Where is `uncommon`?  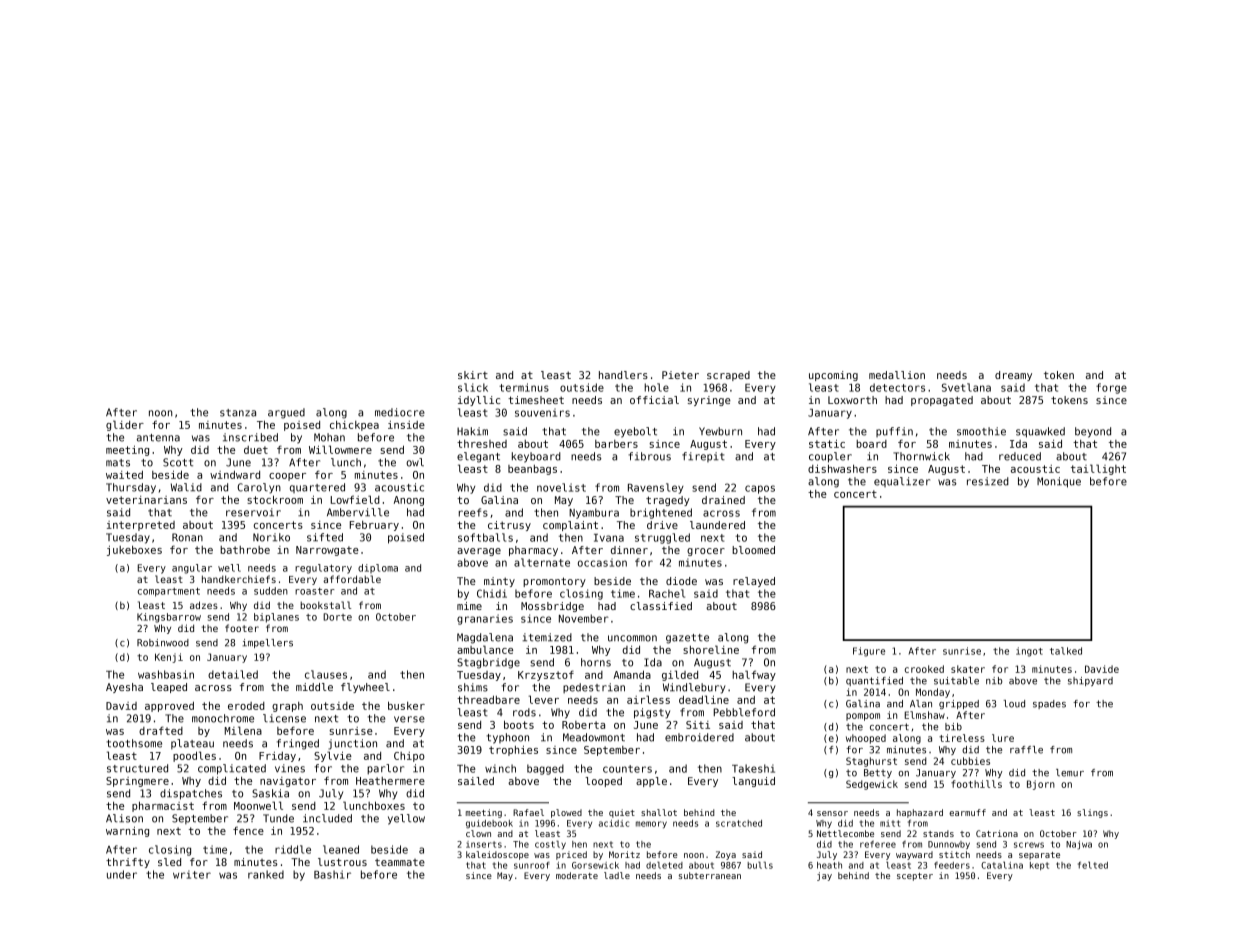
uncommon is located at coordinates (632, 638).
